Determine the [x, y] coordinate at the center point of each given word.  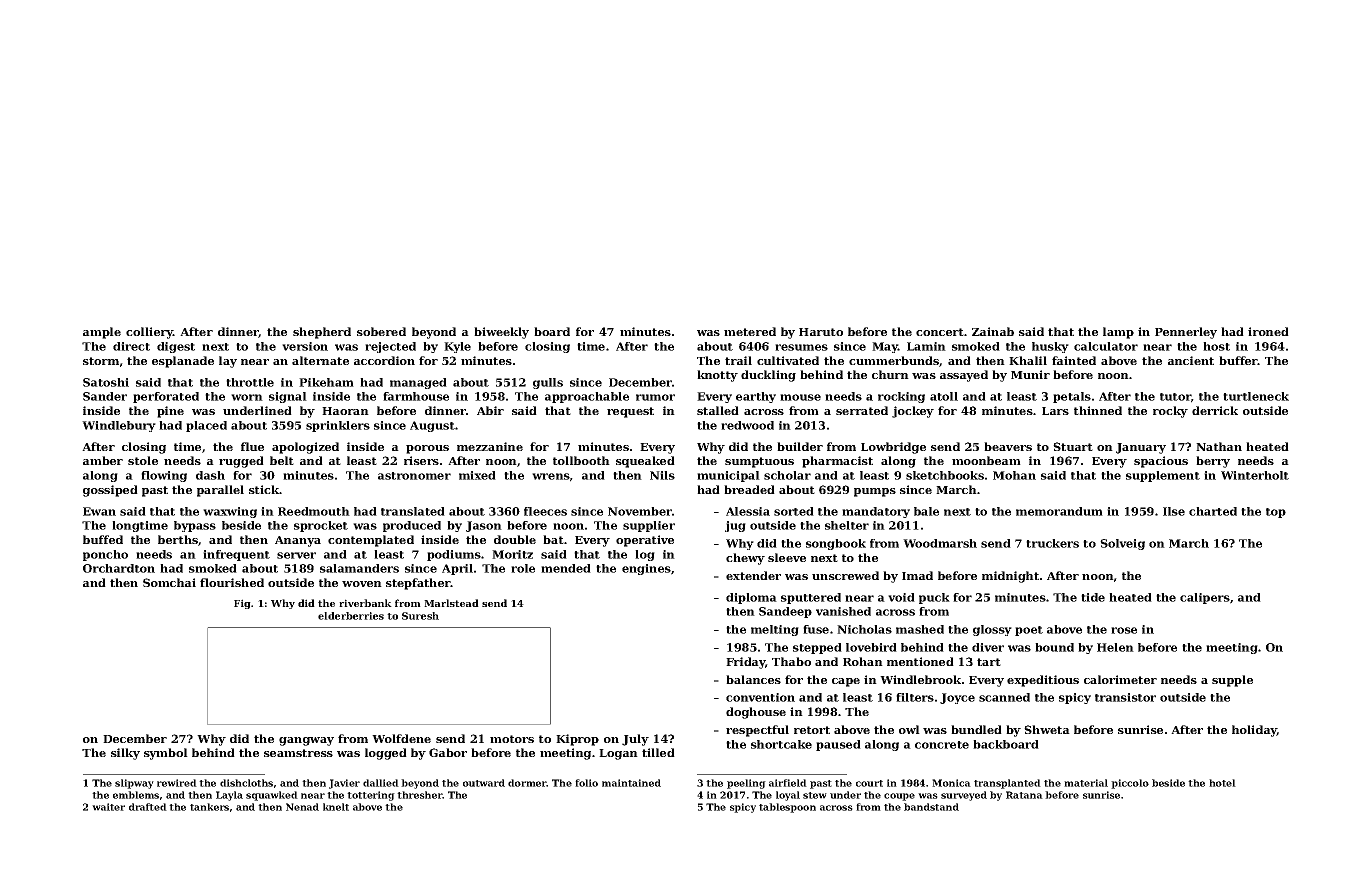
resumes [801, 347]
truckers [1052, 543]
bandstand [931, 807]
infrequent [236, 555]
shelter [847, 525]
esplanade [183, 362]
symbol [166, 754]
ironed [1268, 331]
